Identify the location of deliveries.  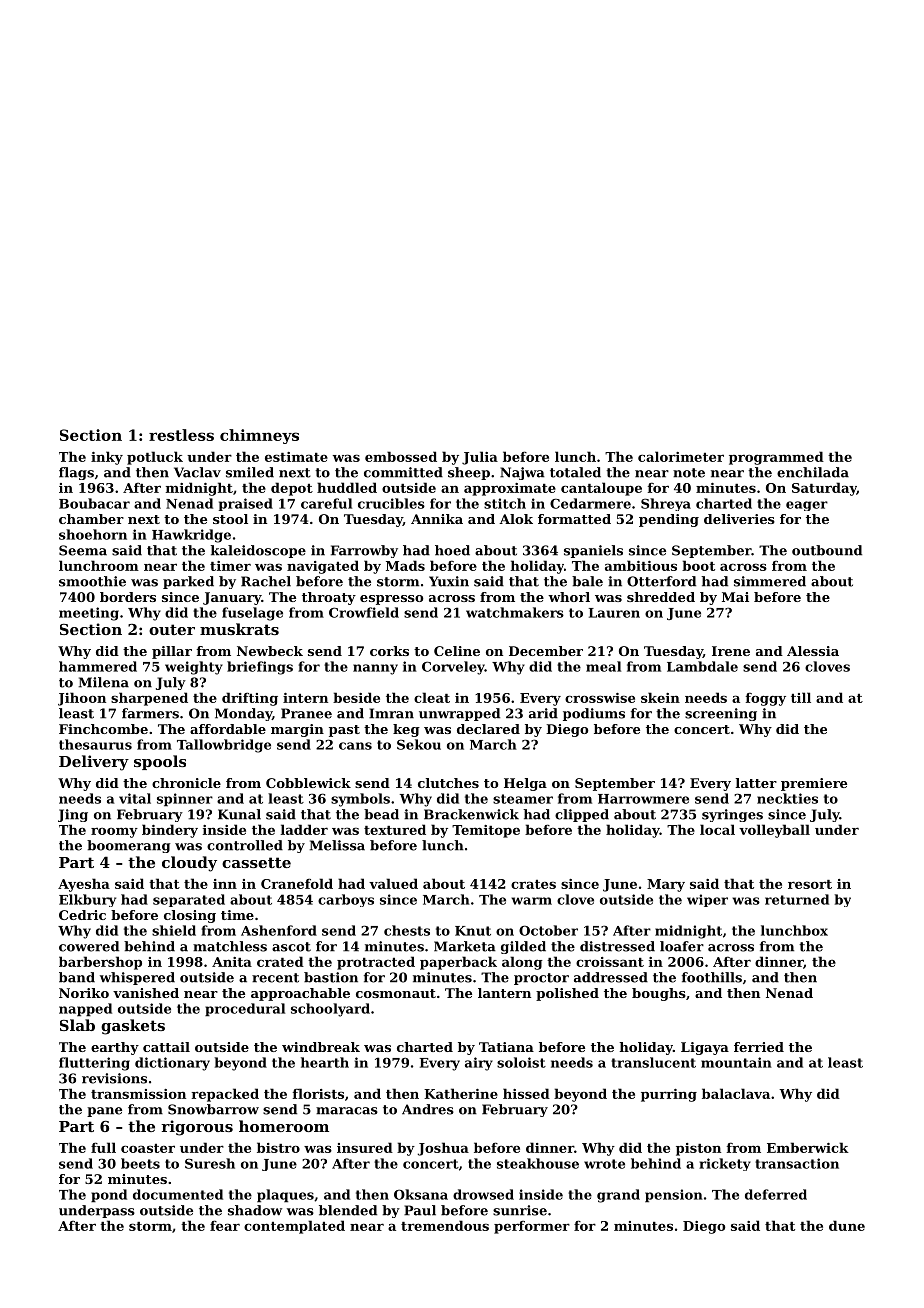
(739, 519).
